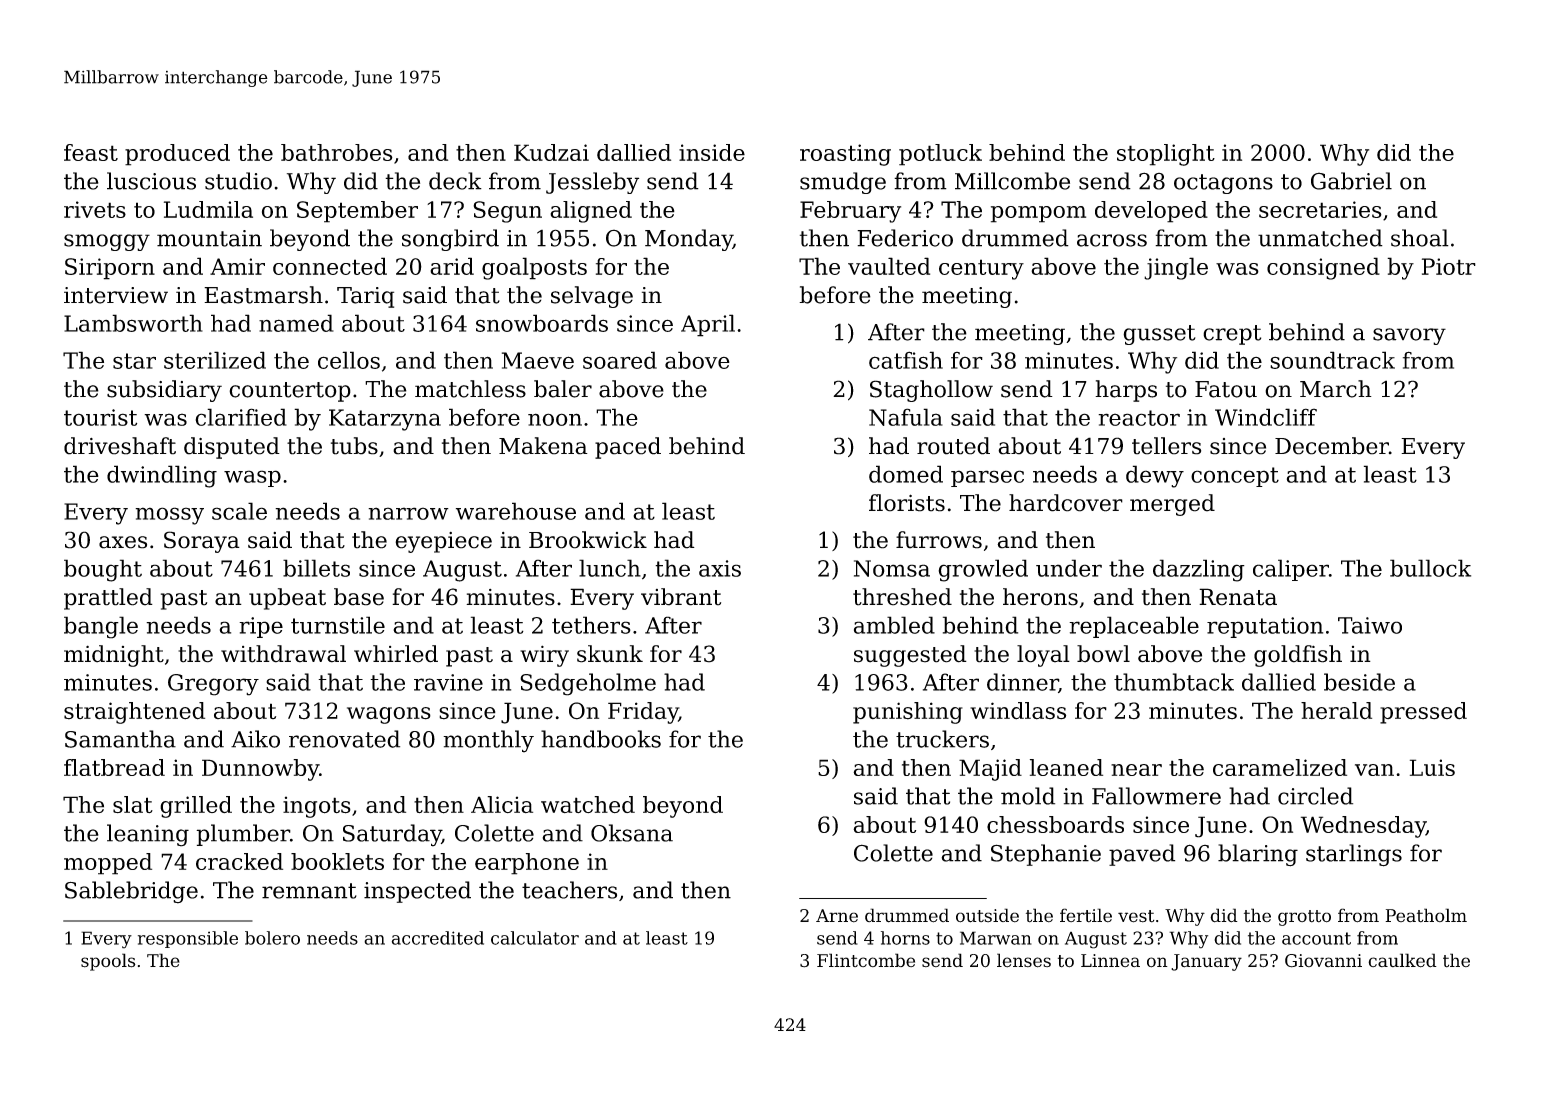 This screenshot has height=1095, width=1548. I want to click on bathrobes, so click(337, 152).
